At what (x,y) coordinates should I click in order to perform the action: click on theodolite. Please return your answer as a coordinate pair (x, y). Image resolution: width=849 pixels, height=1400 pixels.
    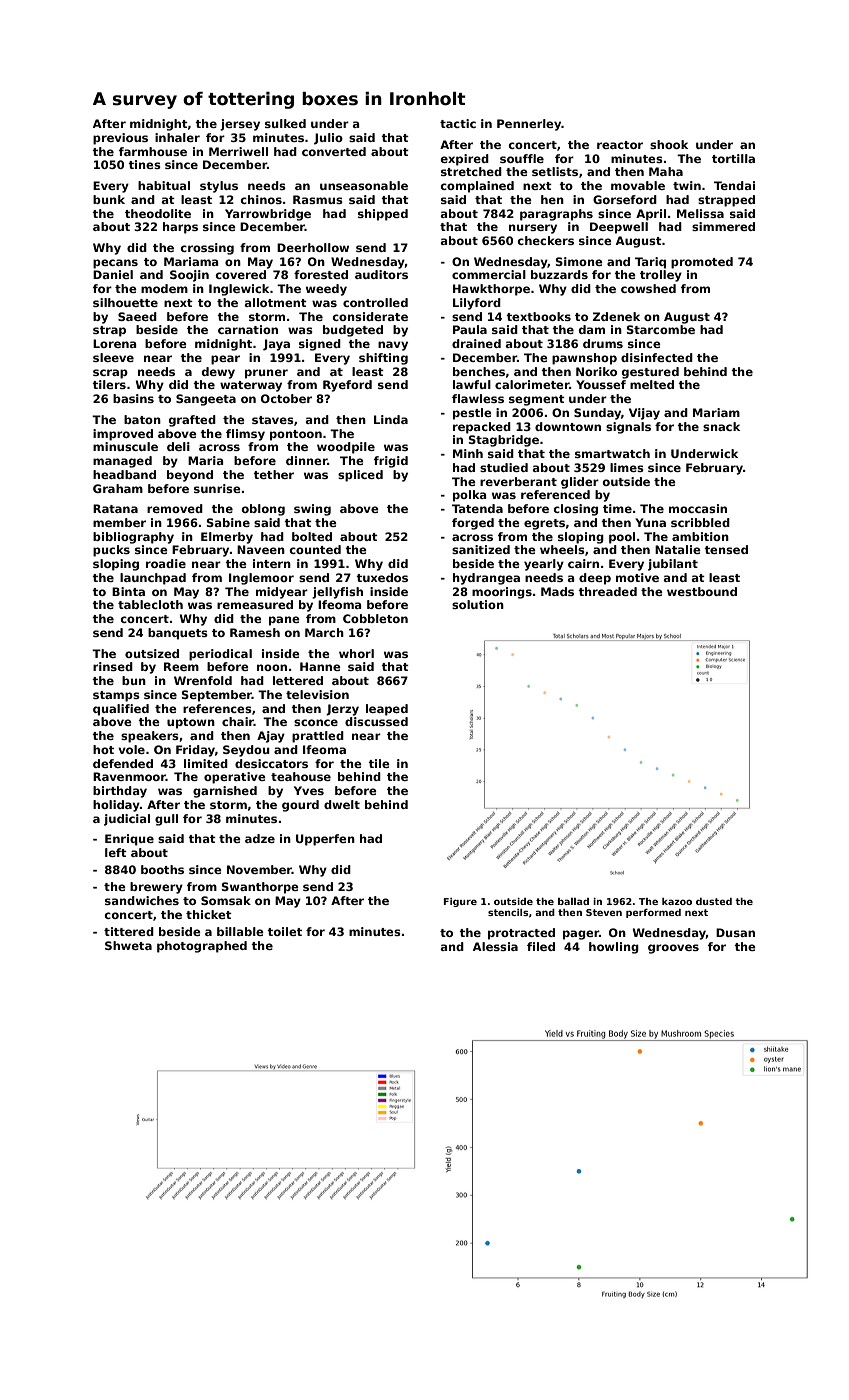
    Looking at the image, I should click on (158, 213).
